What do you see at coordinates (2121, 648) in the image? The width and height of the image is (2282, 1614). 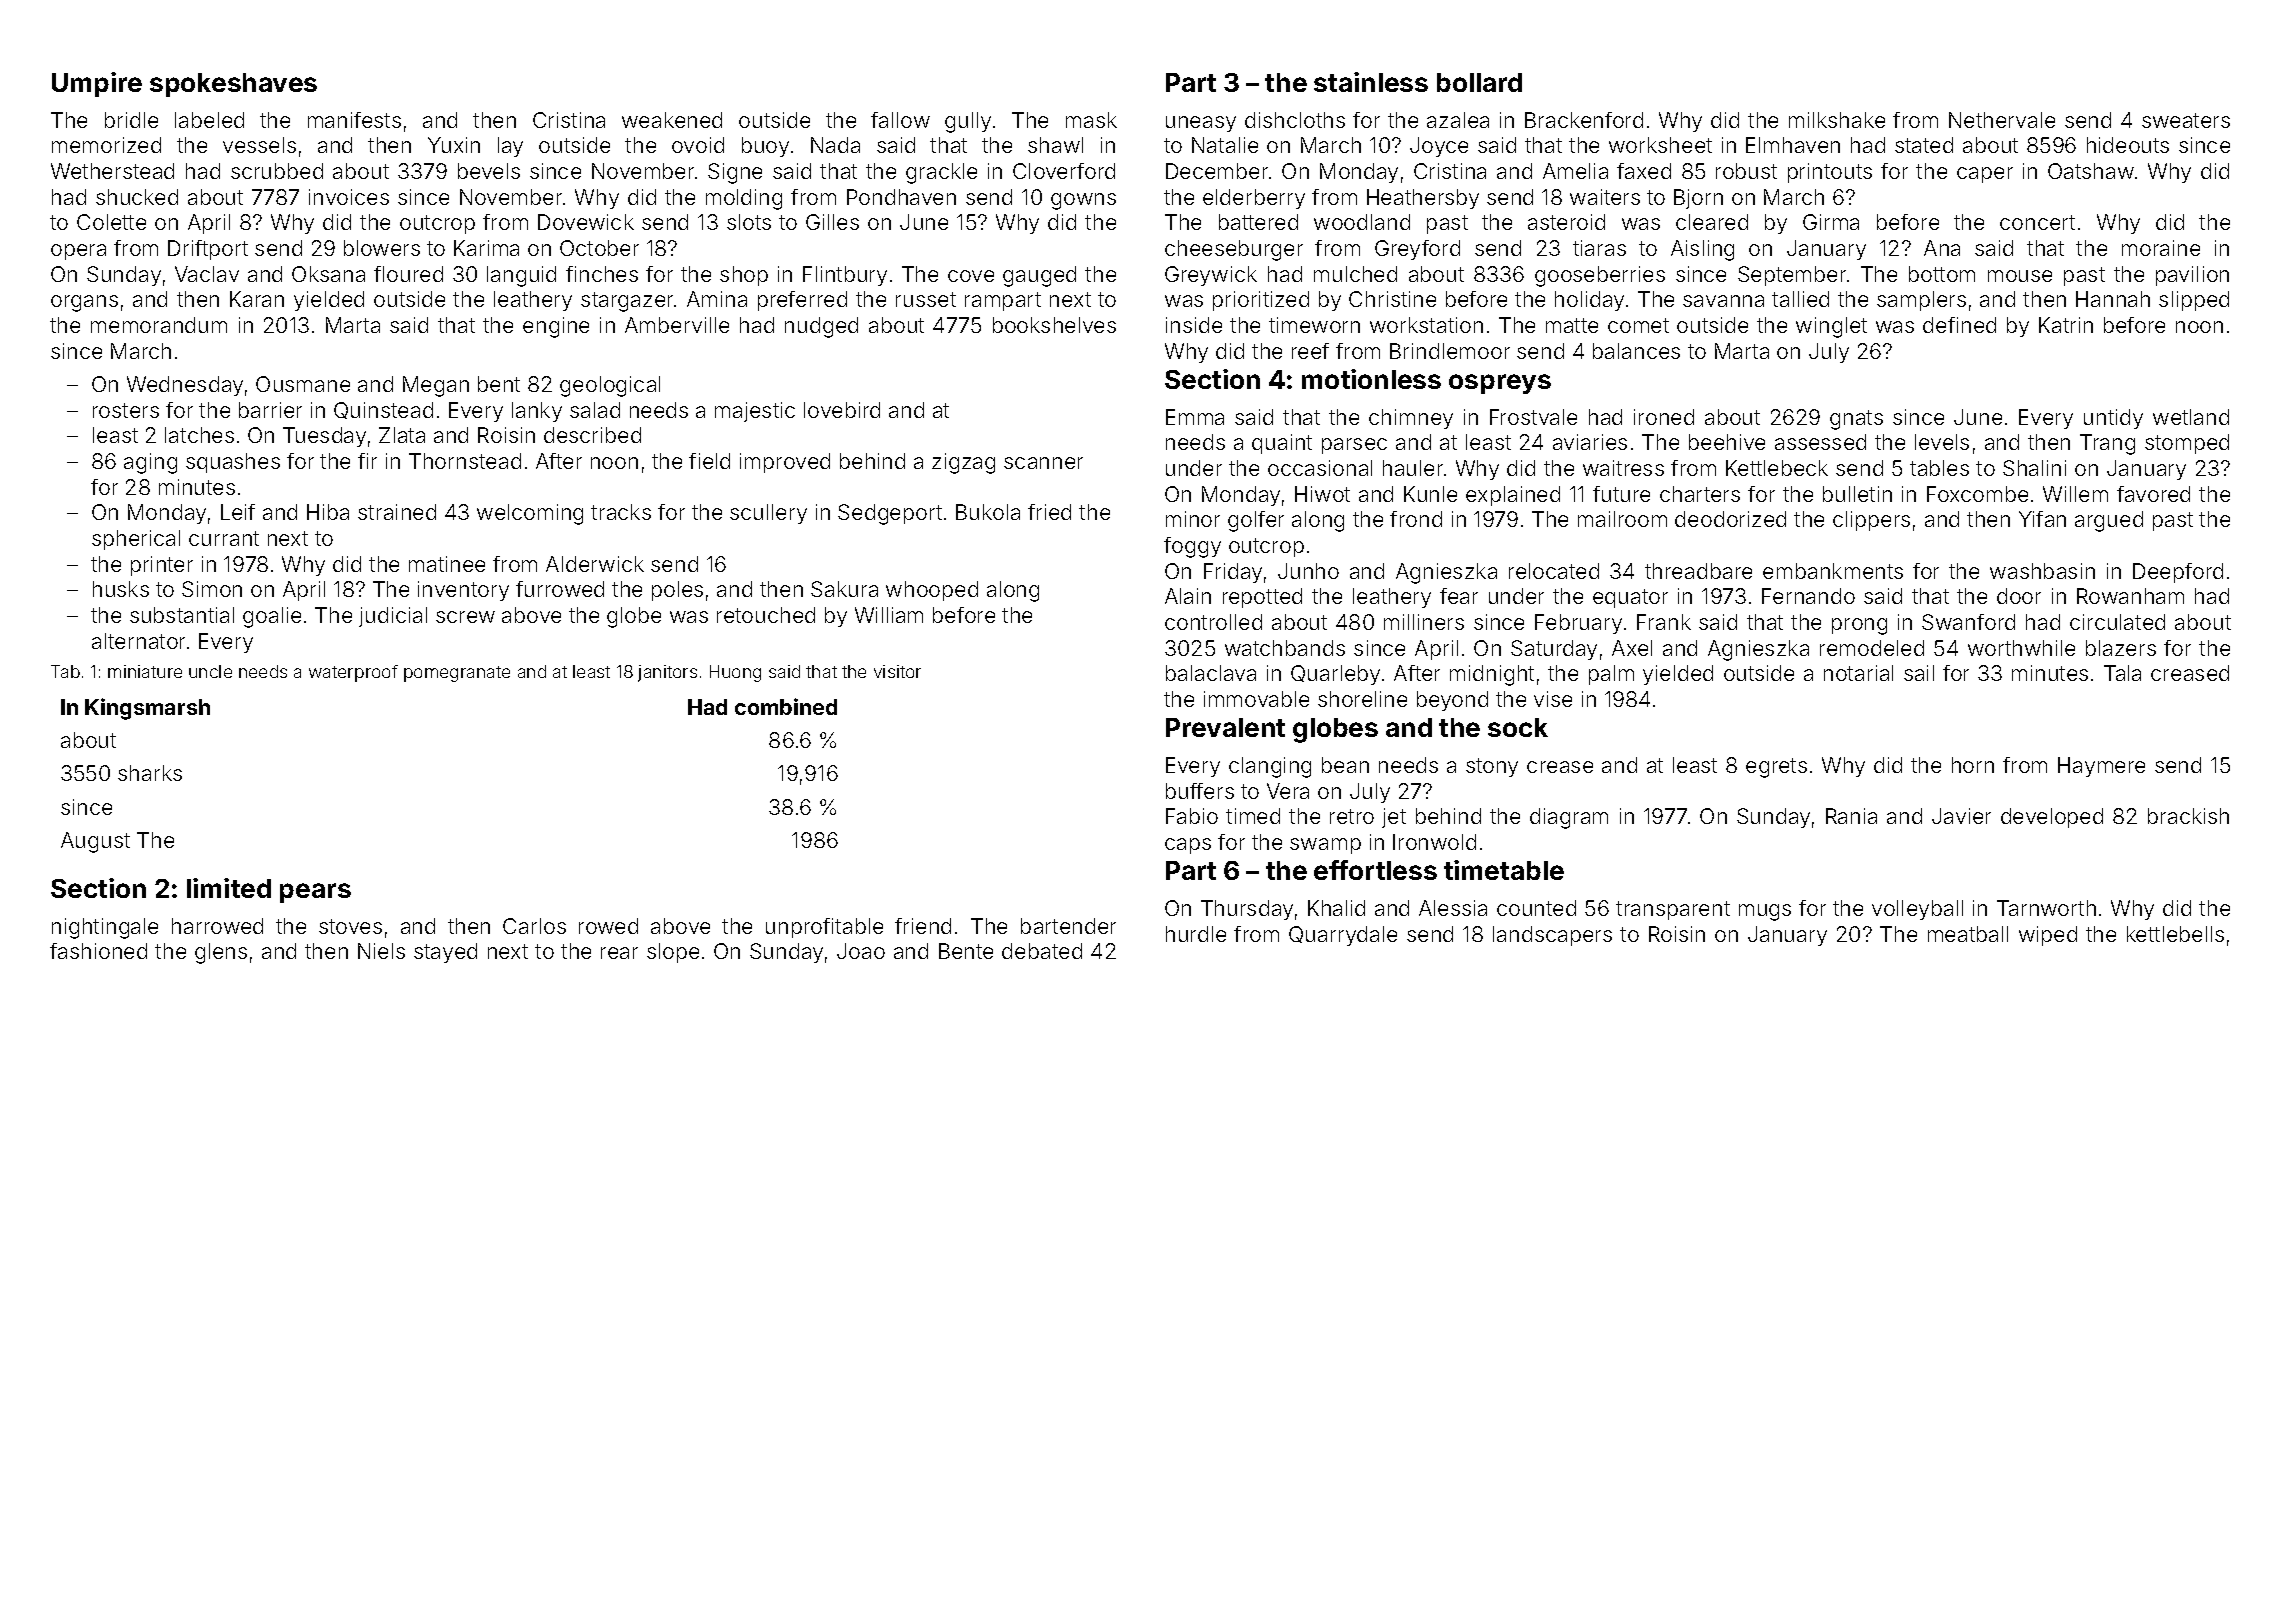 I see `blazers` at bounding box center [2121, 648].
